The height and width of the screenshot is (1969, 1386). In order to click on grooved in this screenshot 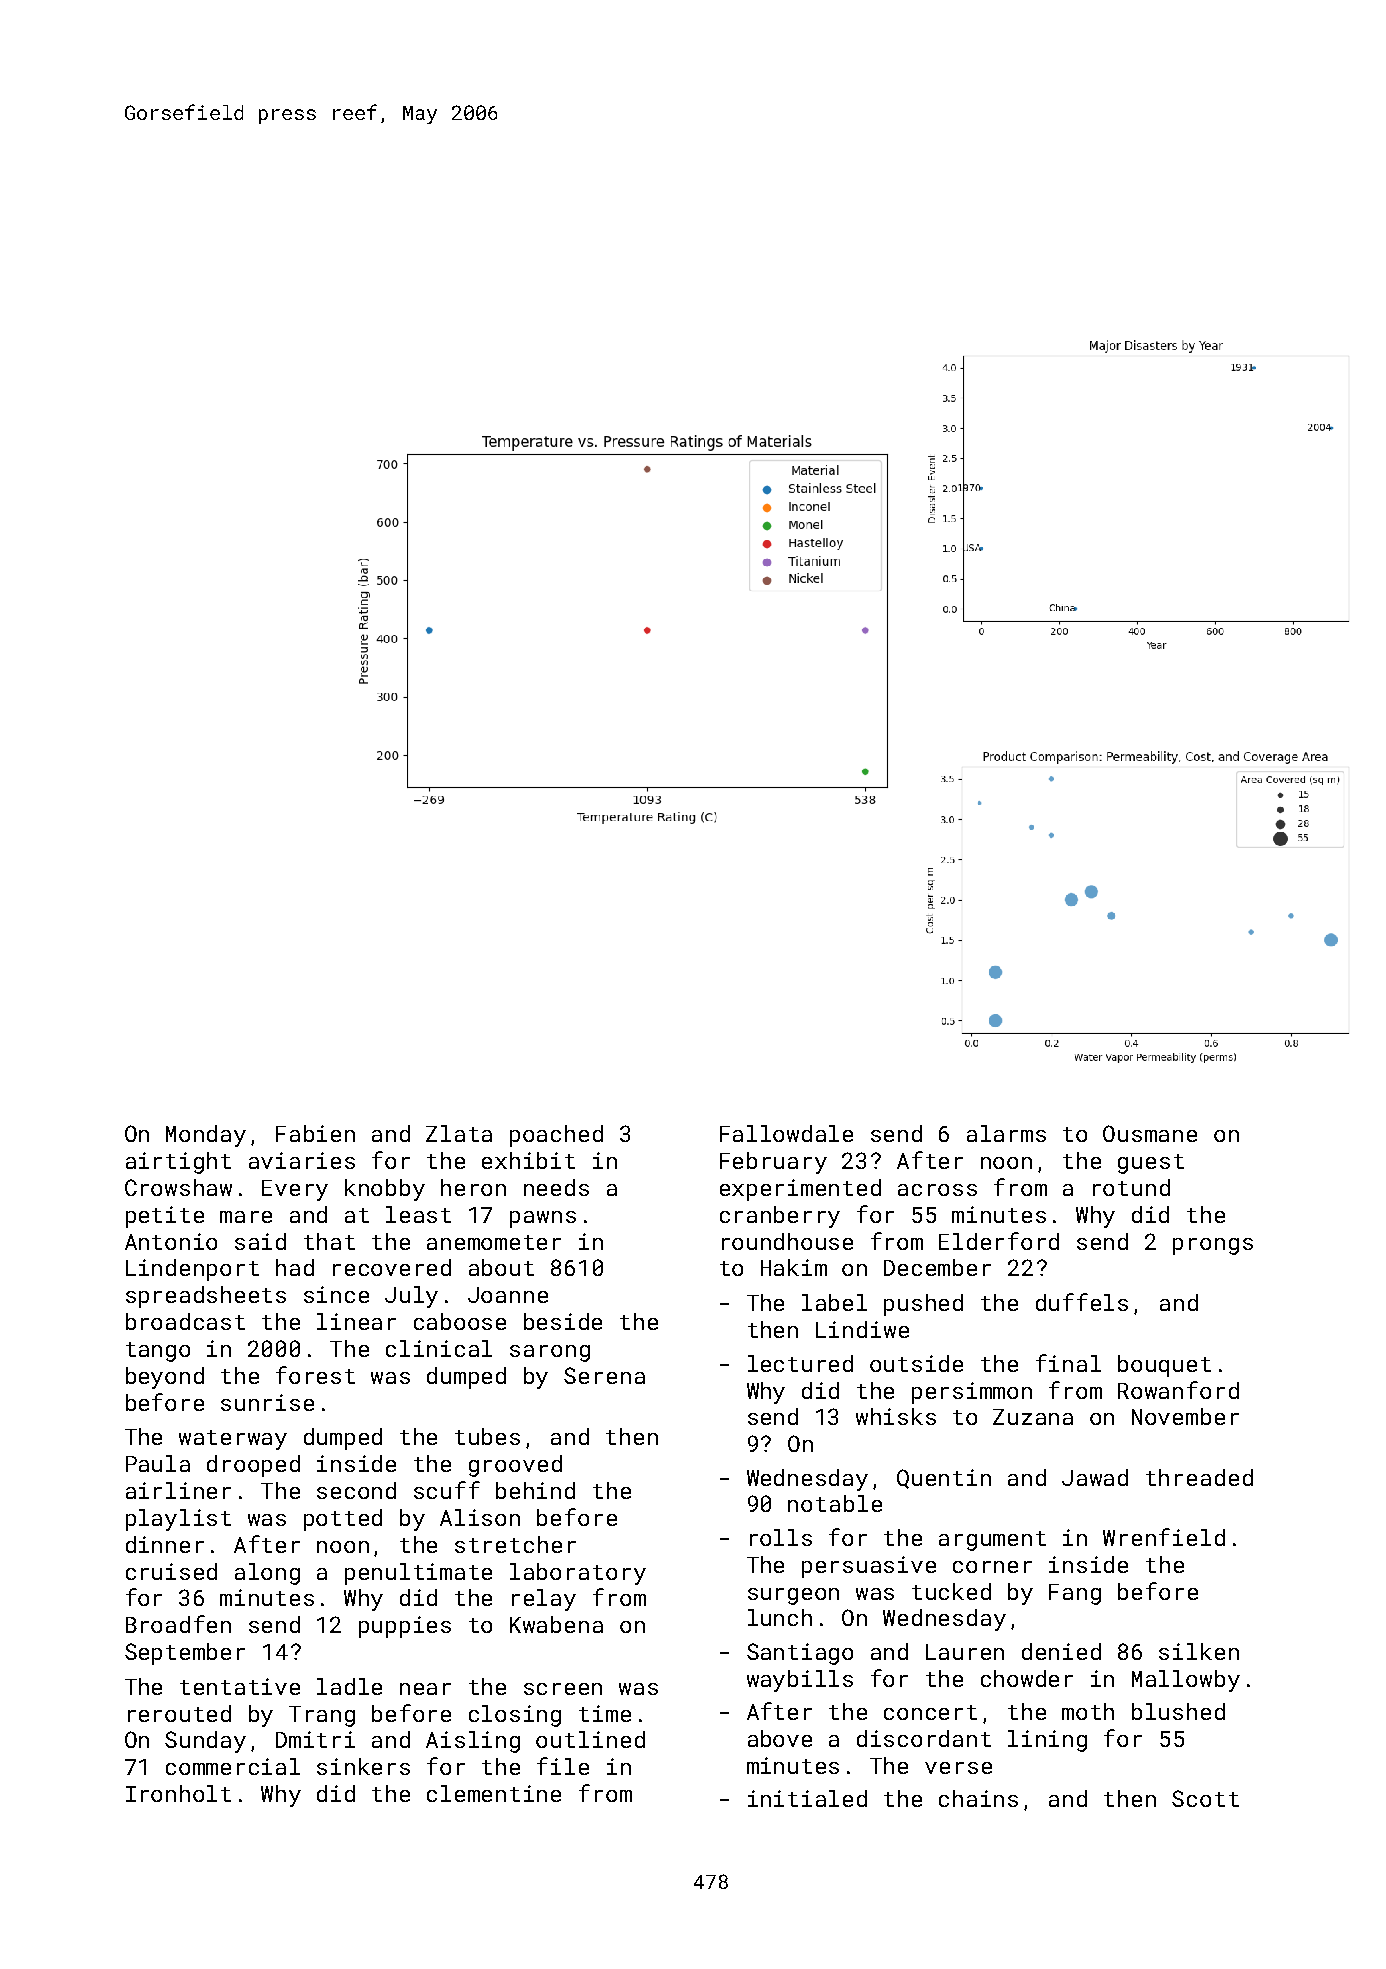, I will do `click(515, 1466)`.
